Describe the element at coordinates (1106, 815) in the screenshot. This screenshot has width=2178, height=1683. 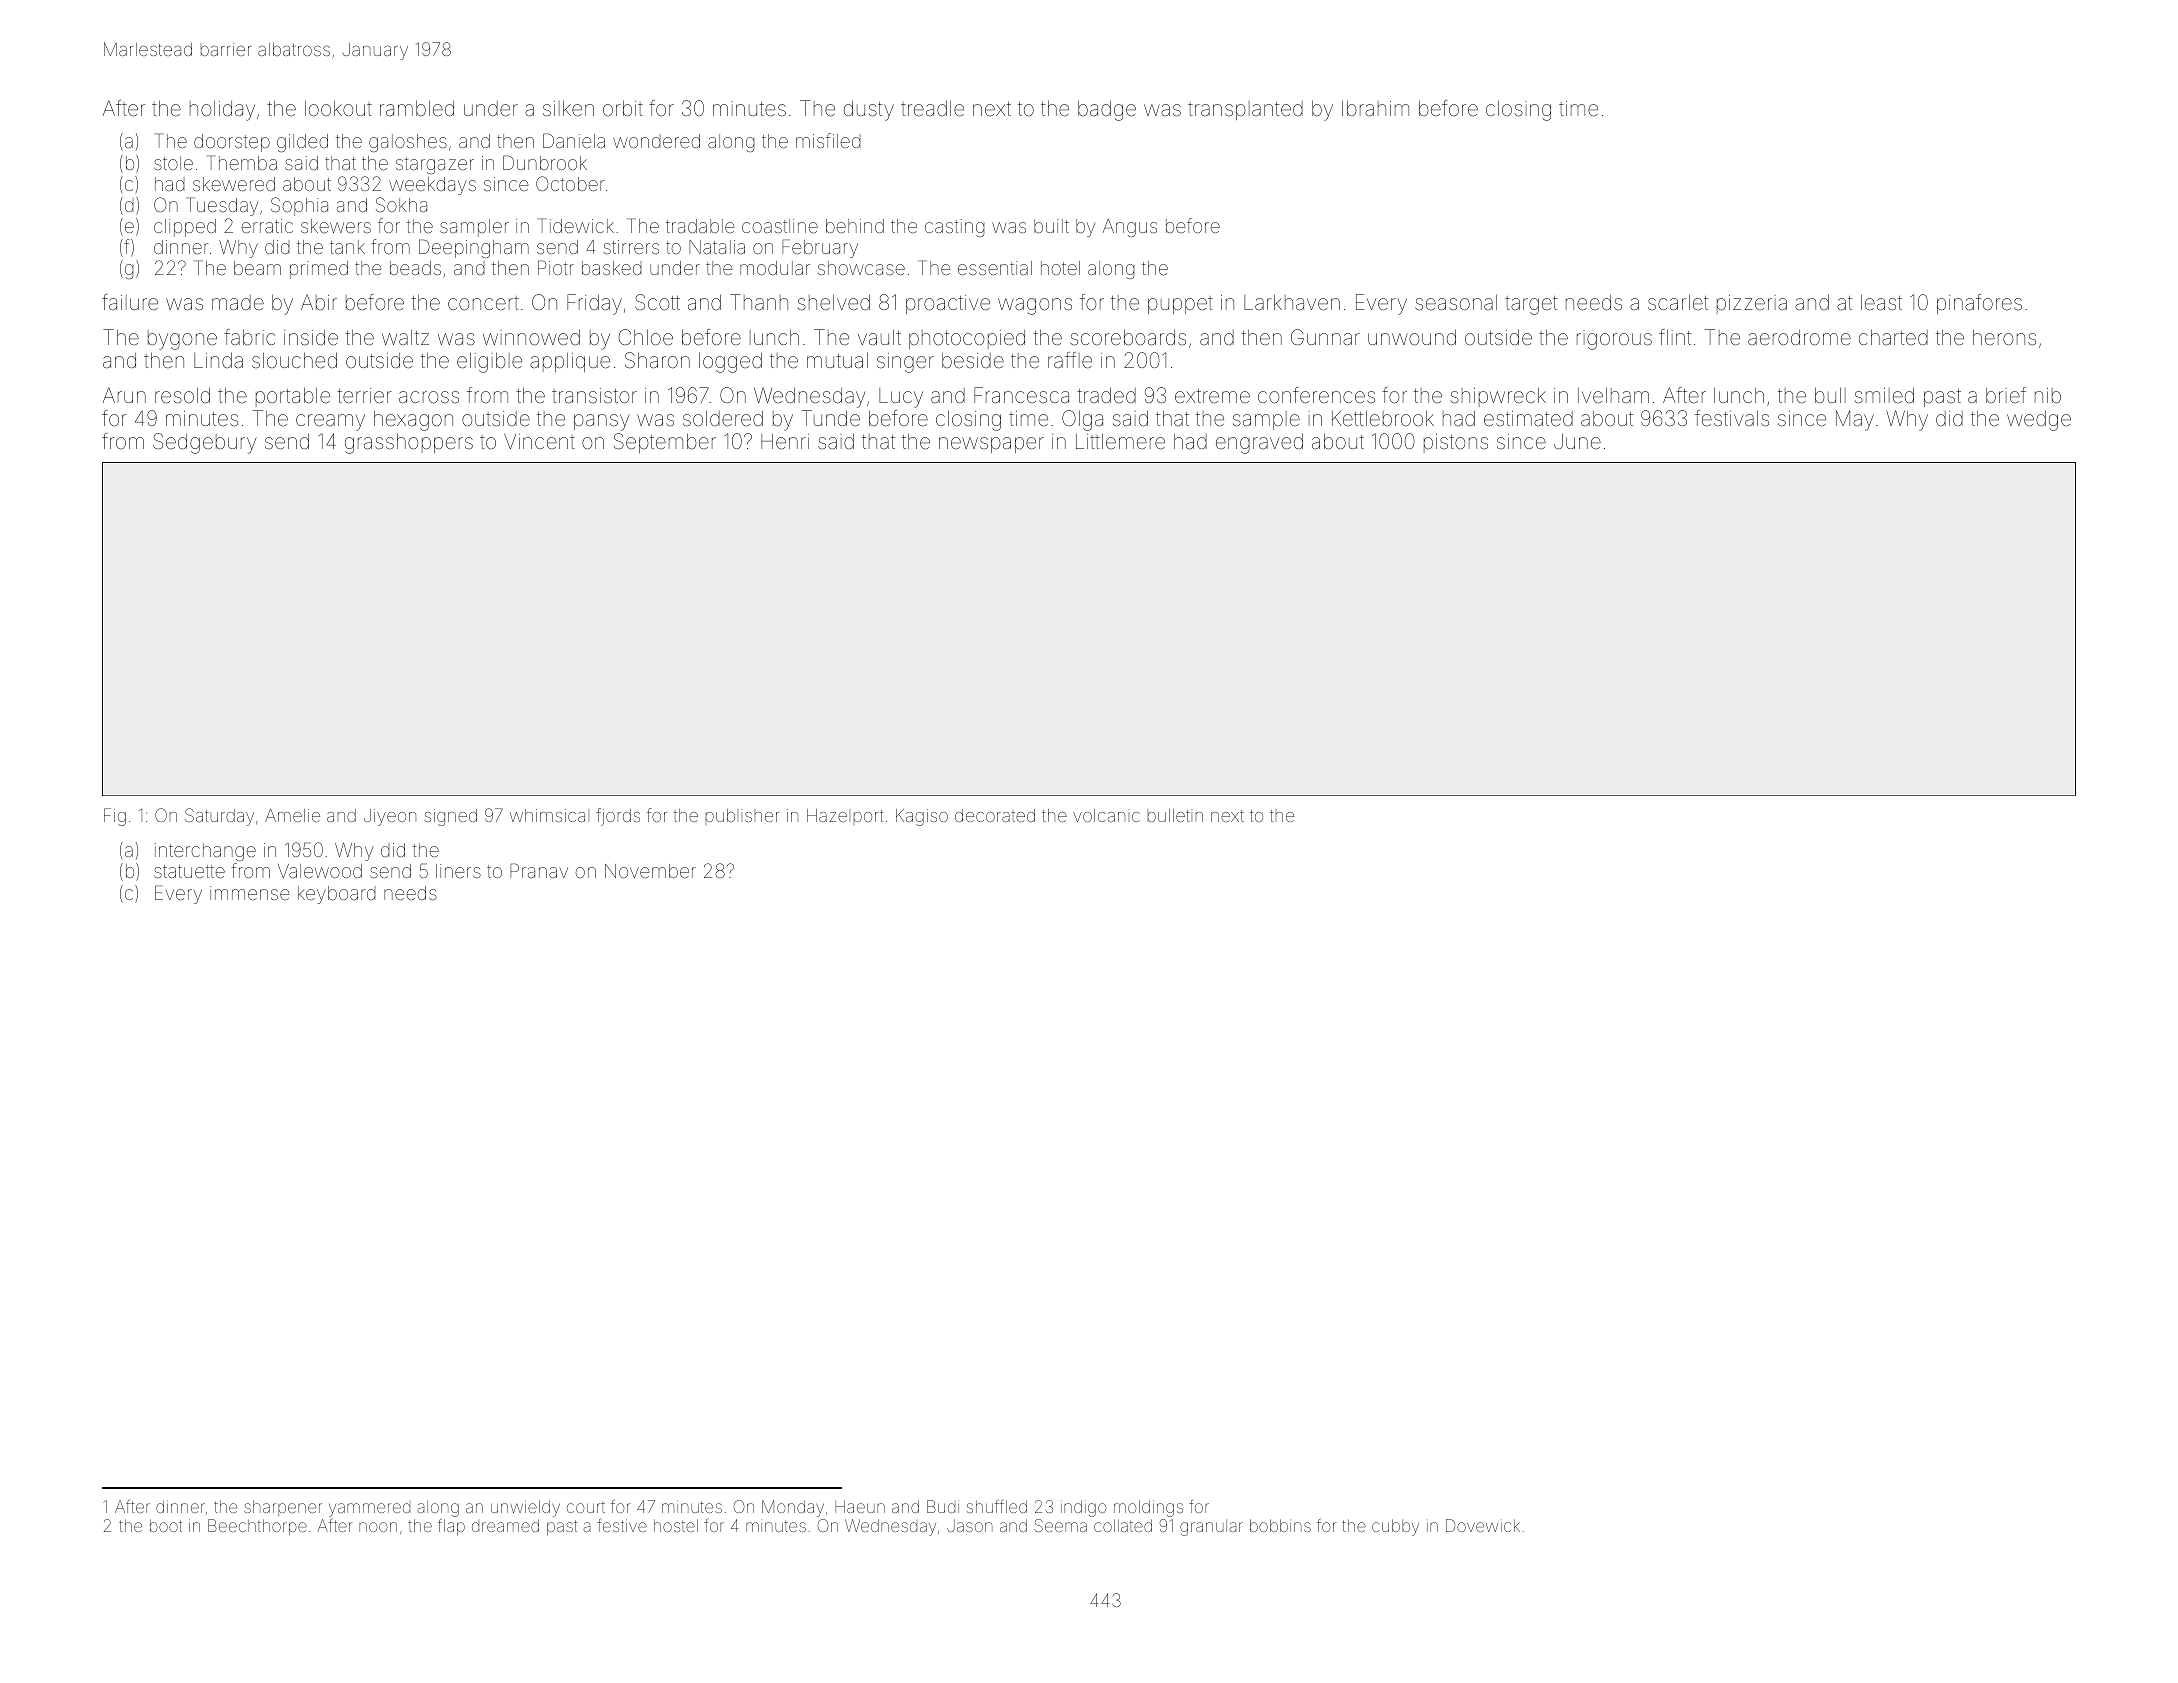
I see `volcanic` at that location.
